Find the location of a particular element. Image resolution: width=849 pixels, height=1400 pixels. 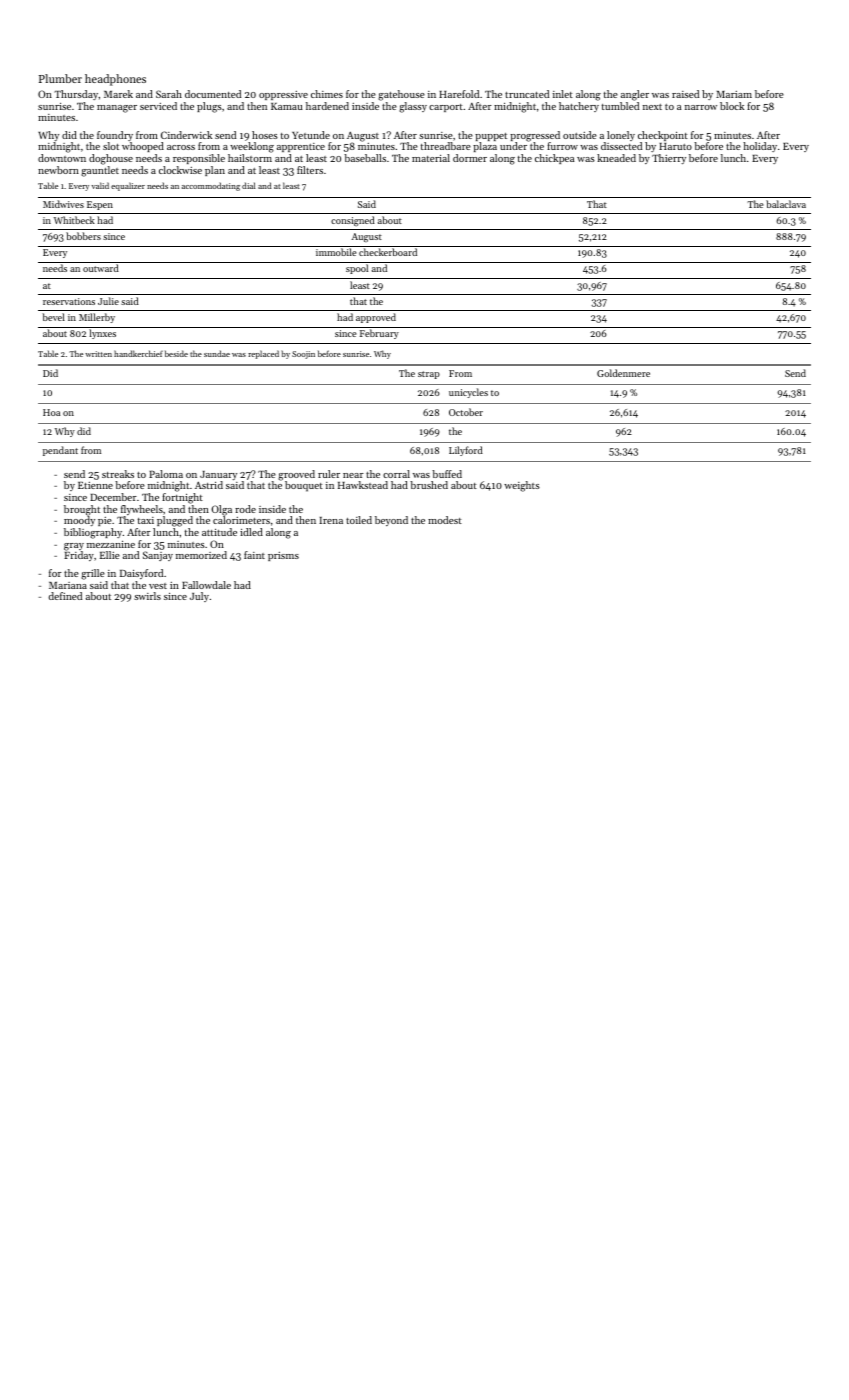

holiday is located at coordinates (760, 147).
